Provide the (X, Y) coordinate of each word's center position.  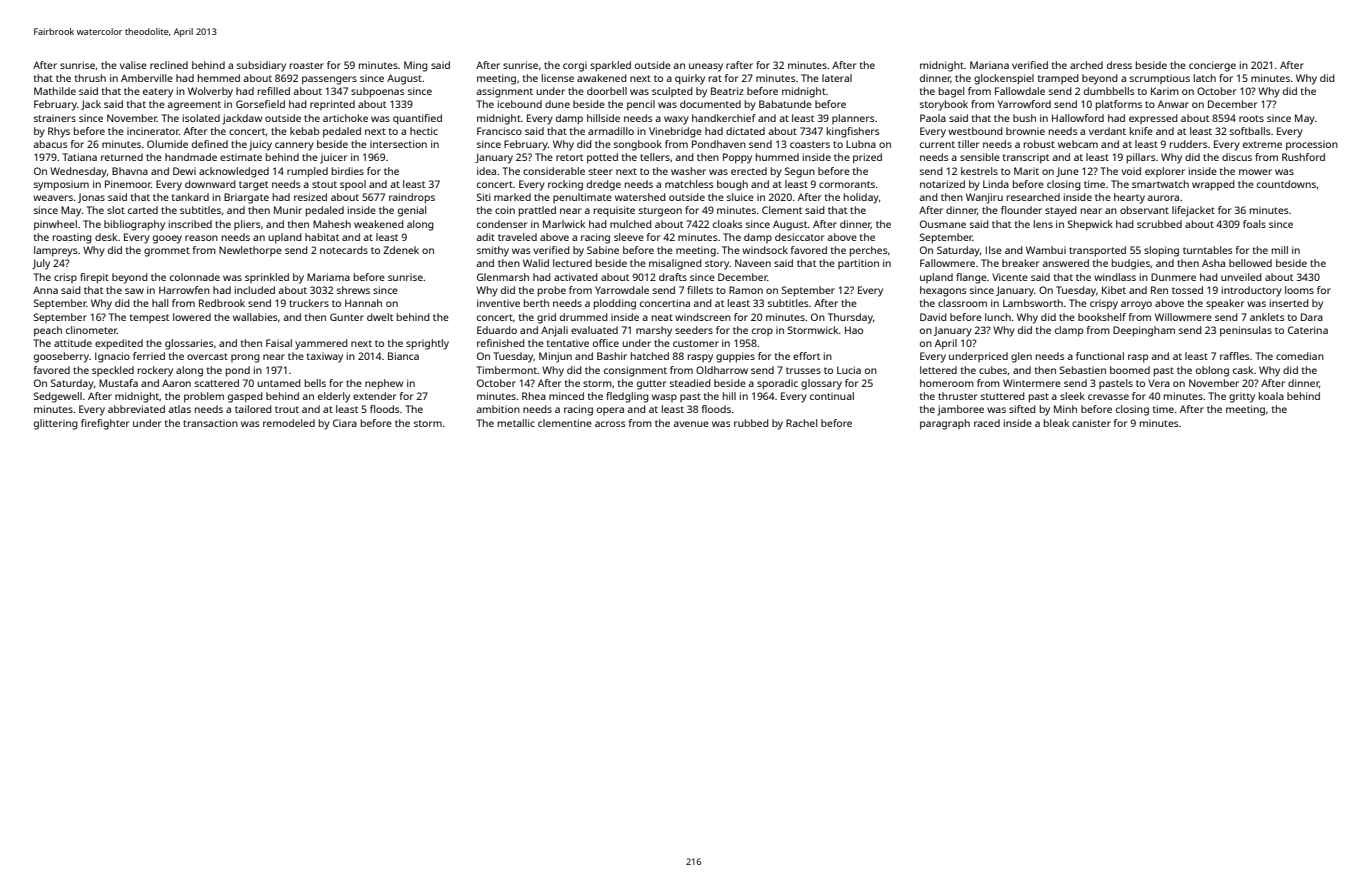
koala (1271, 396)
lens (1043, 224)
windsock (765, 250)
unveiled (1241, 277)
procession (1312, 145)
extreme (1262, 144)
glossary (821, 384)
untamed (279, 383)
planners (853, 119)
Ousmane (943, 224)
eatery (158, 93)
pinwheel (55, 225)
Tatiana (79, 157)
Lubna (861, 144)
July (41, 264)
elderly (334, 397)
